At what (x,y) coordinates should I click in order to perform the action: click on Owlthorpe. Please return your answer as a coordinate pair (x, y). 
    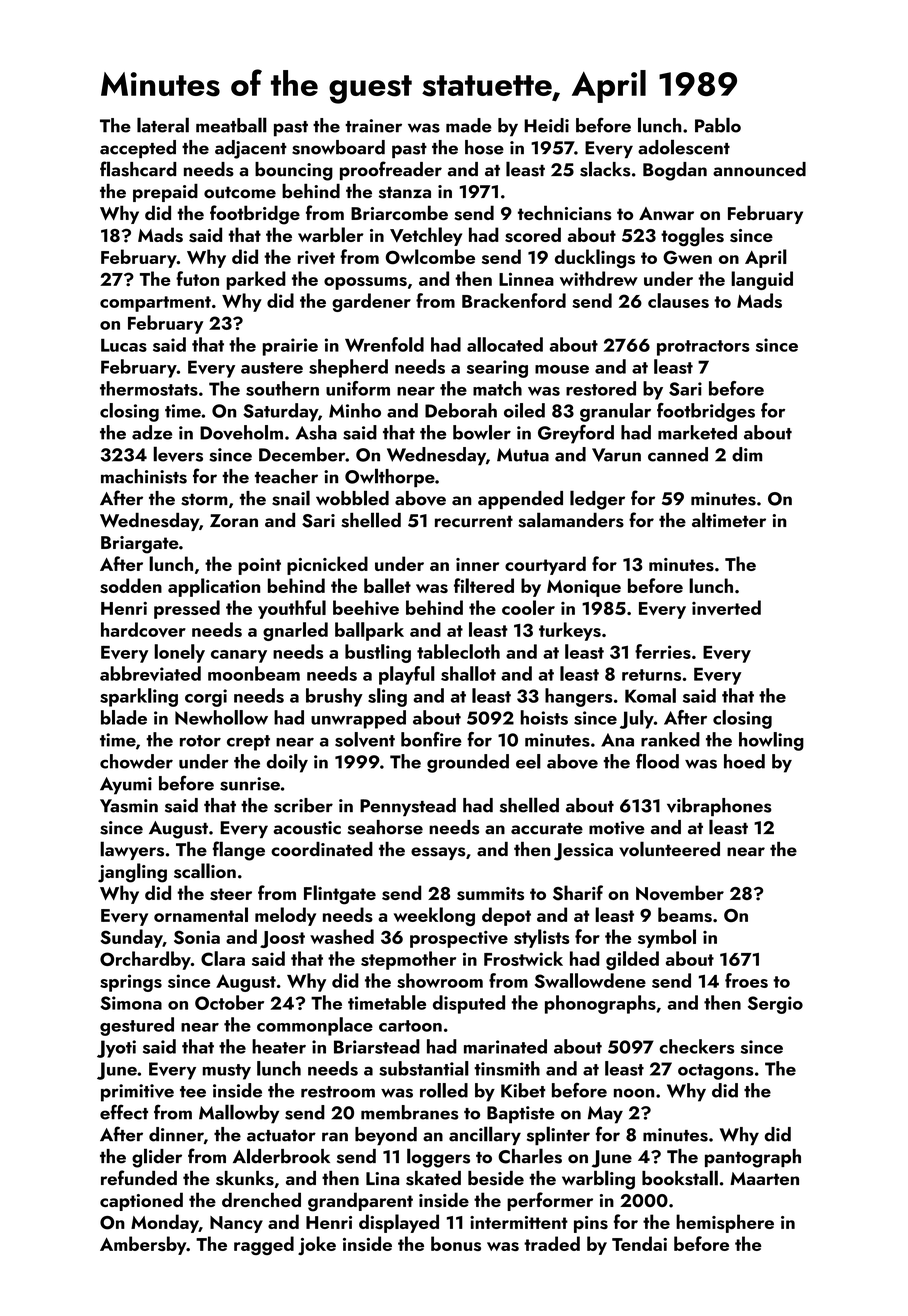
    Looking at the image, I should click on (390, 477).
